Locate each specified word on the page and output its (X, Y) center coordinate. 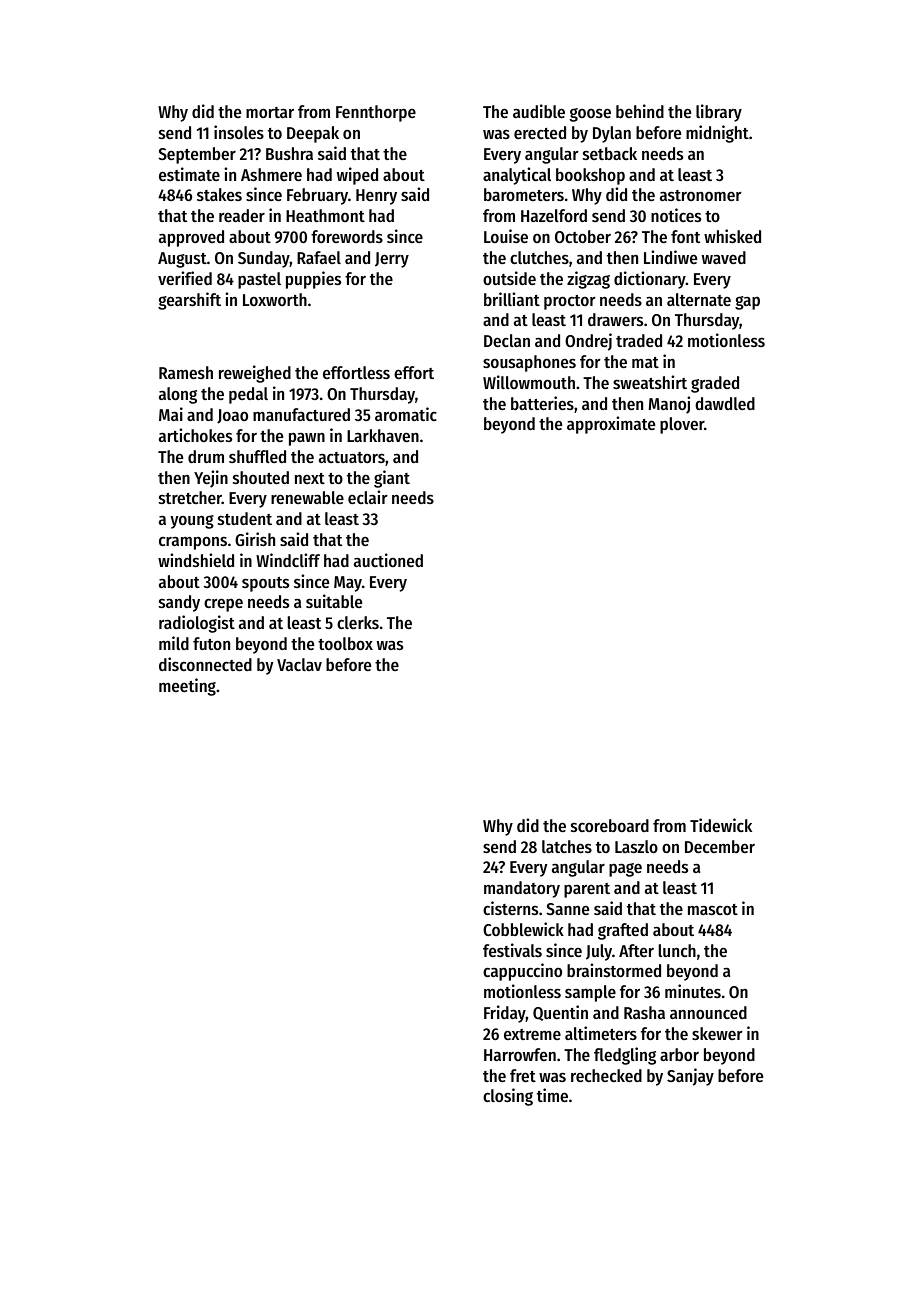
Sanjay (690, 1077)
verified (185, 278)
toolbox (345, 643)
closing (508, 1097)
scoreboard (610, 825)
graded (715, 384)
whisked (732, 236)
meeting (187, 687)
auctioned (388, 560)
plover (682, 425)
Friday (505, 1014)
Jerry (392, 260)
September (197, 155)
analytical (517, 176)
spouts (265, 584)
